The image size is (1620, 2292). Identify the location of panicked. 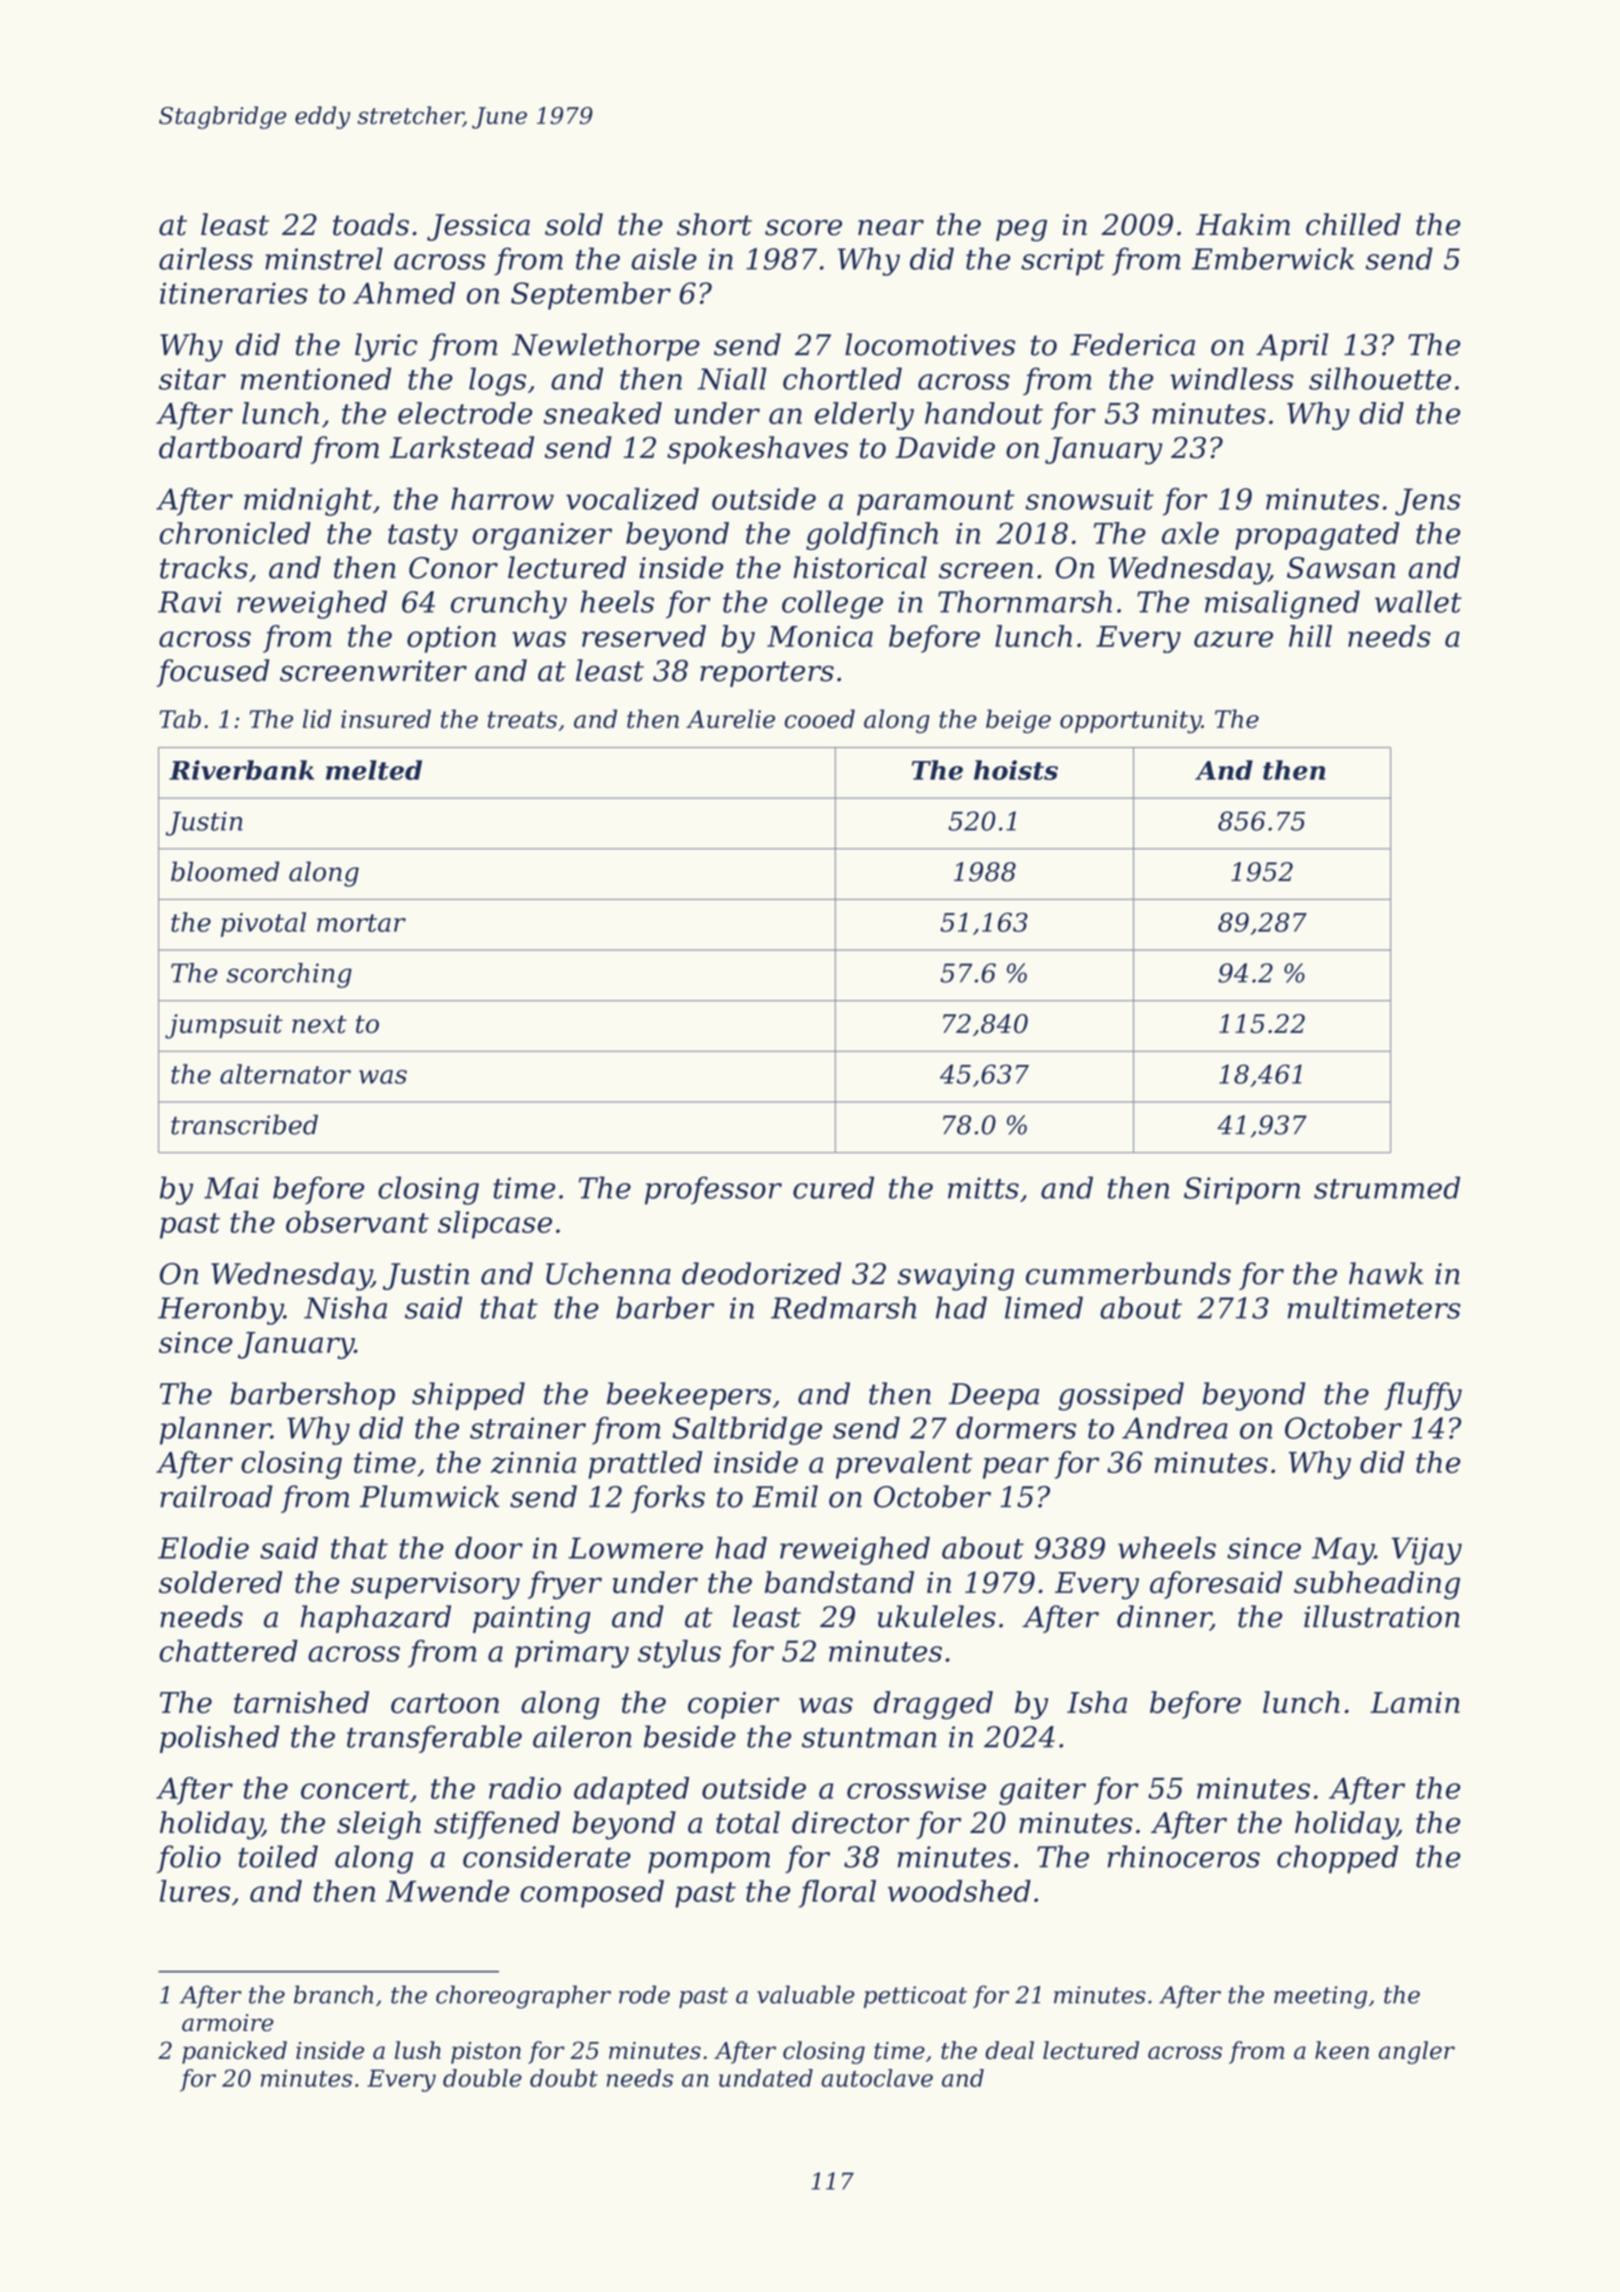
(234, 2052).
